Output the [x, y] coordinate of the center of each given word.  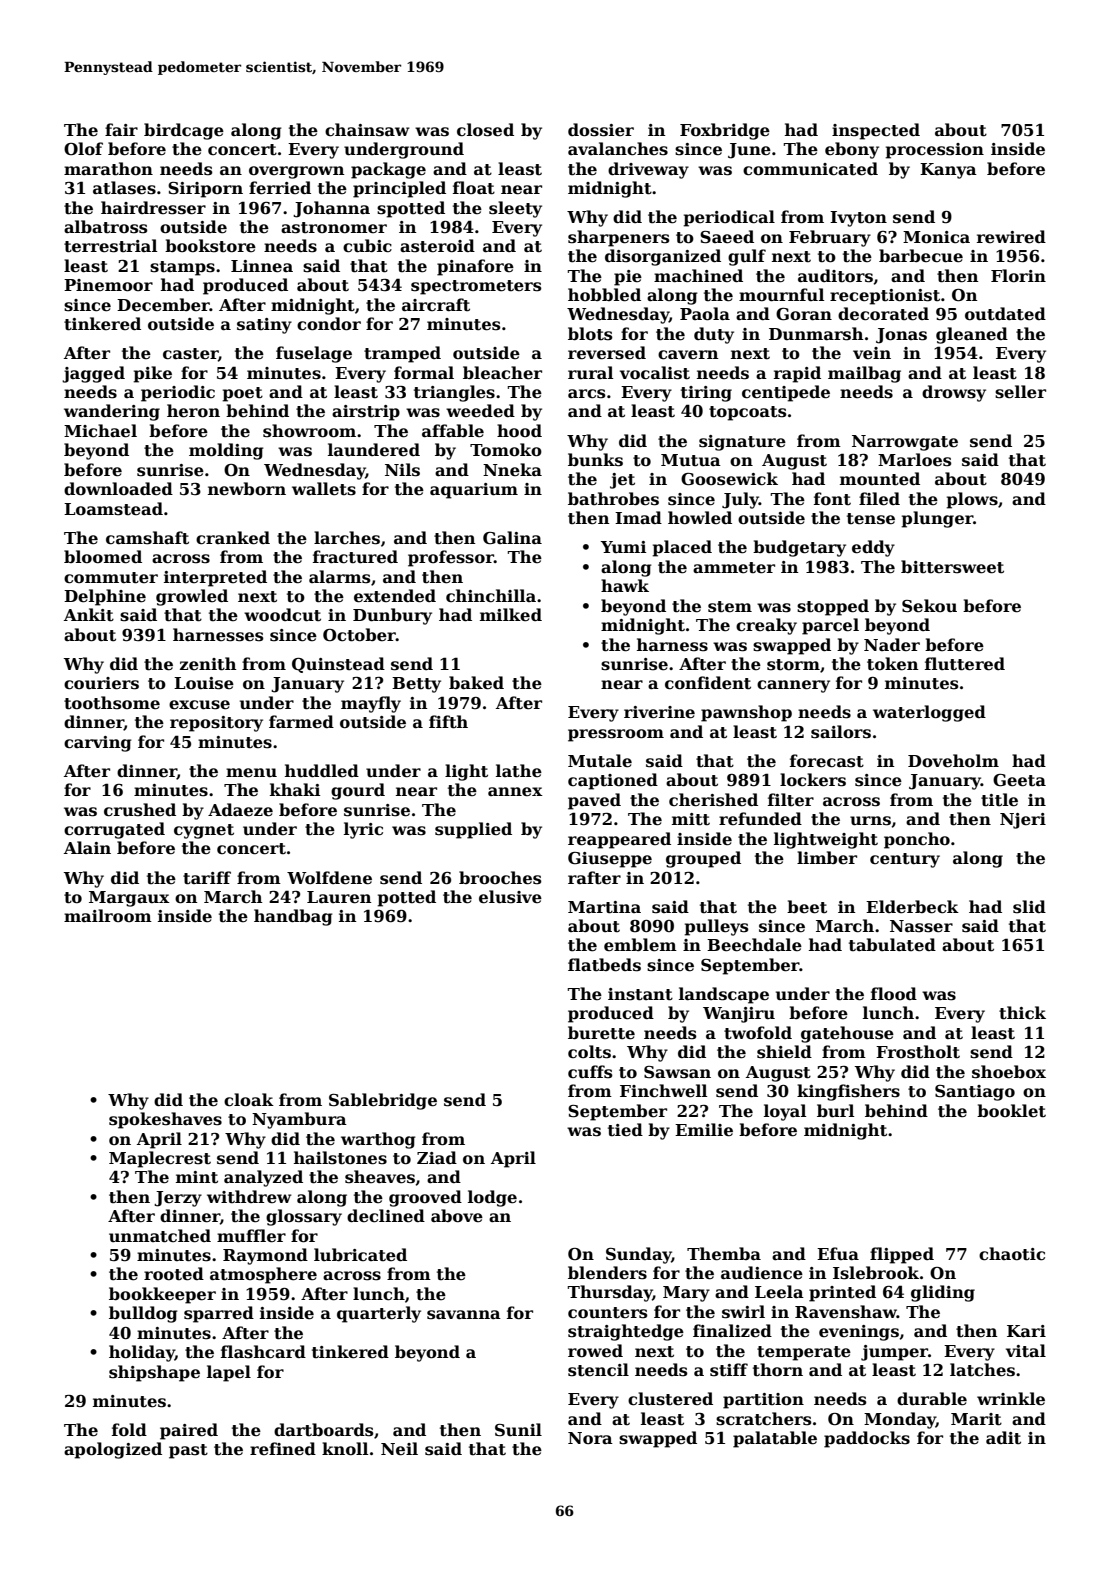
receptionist [885, 297]
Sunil [518, 1429]
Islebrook [876, 1273]
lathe [519, 771]
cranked [233, 538]
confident [708, 683]
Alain [87, 847]
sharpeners [619, 238]
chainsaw [367, 130]
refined [283, 1449]
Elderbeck [912, 907]
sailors [841, 732]
